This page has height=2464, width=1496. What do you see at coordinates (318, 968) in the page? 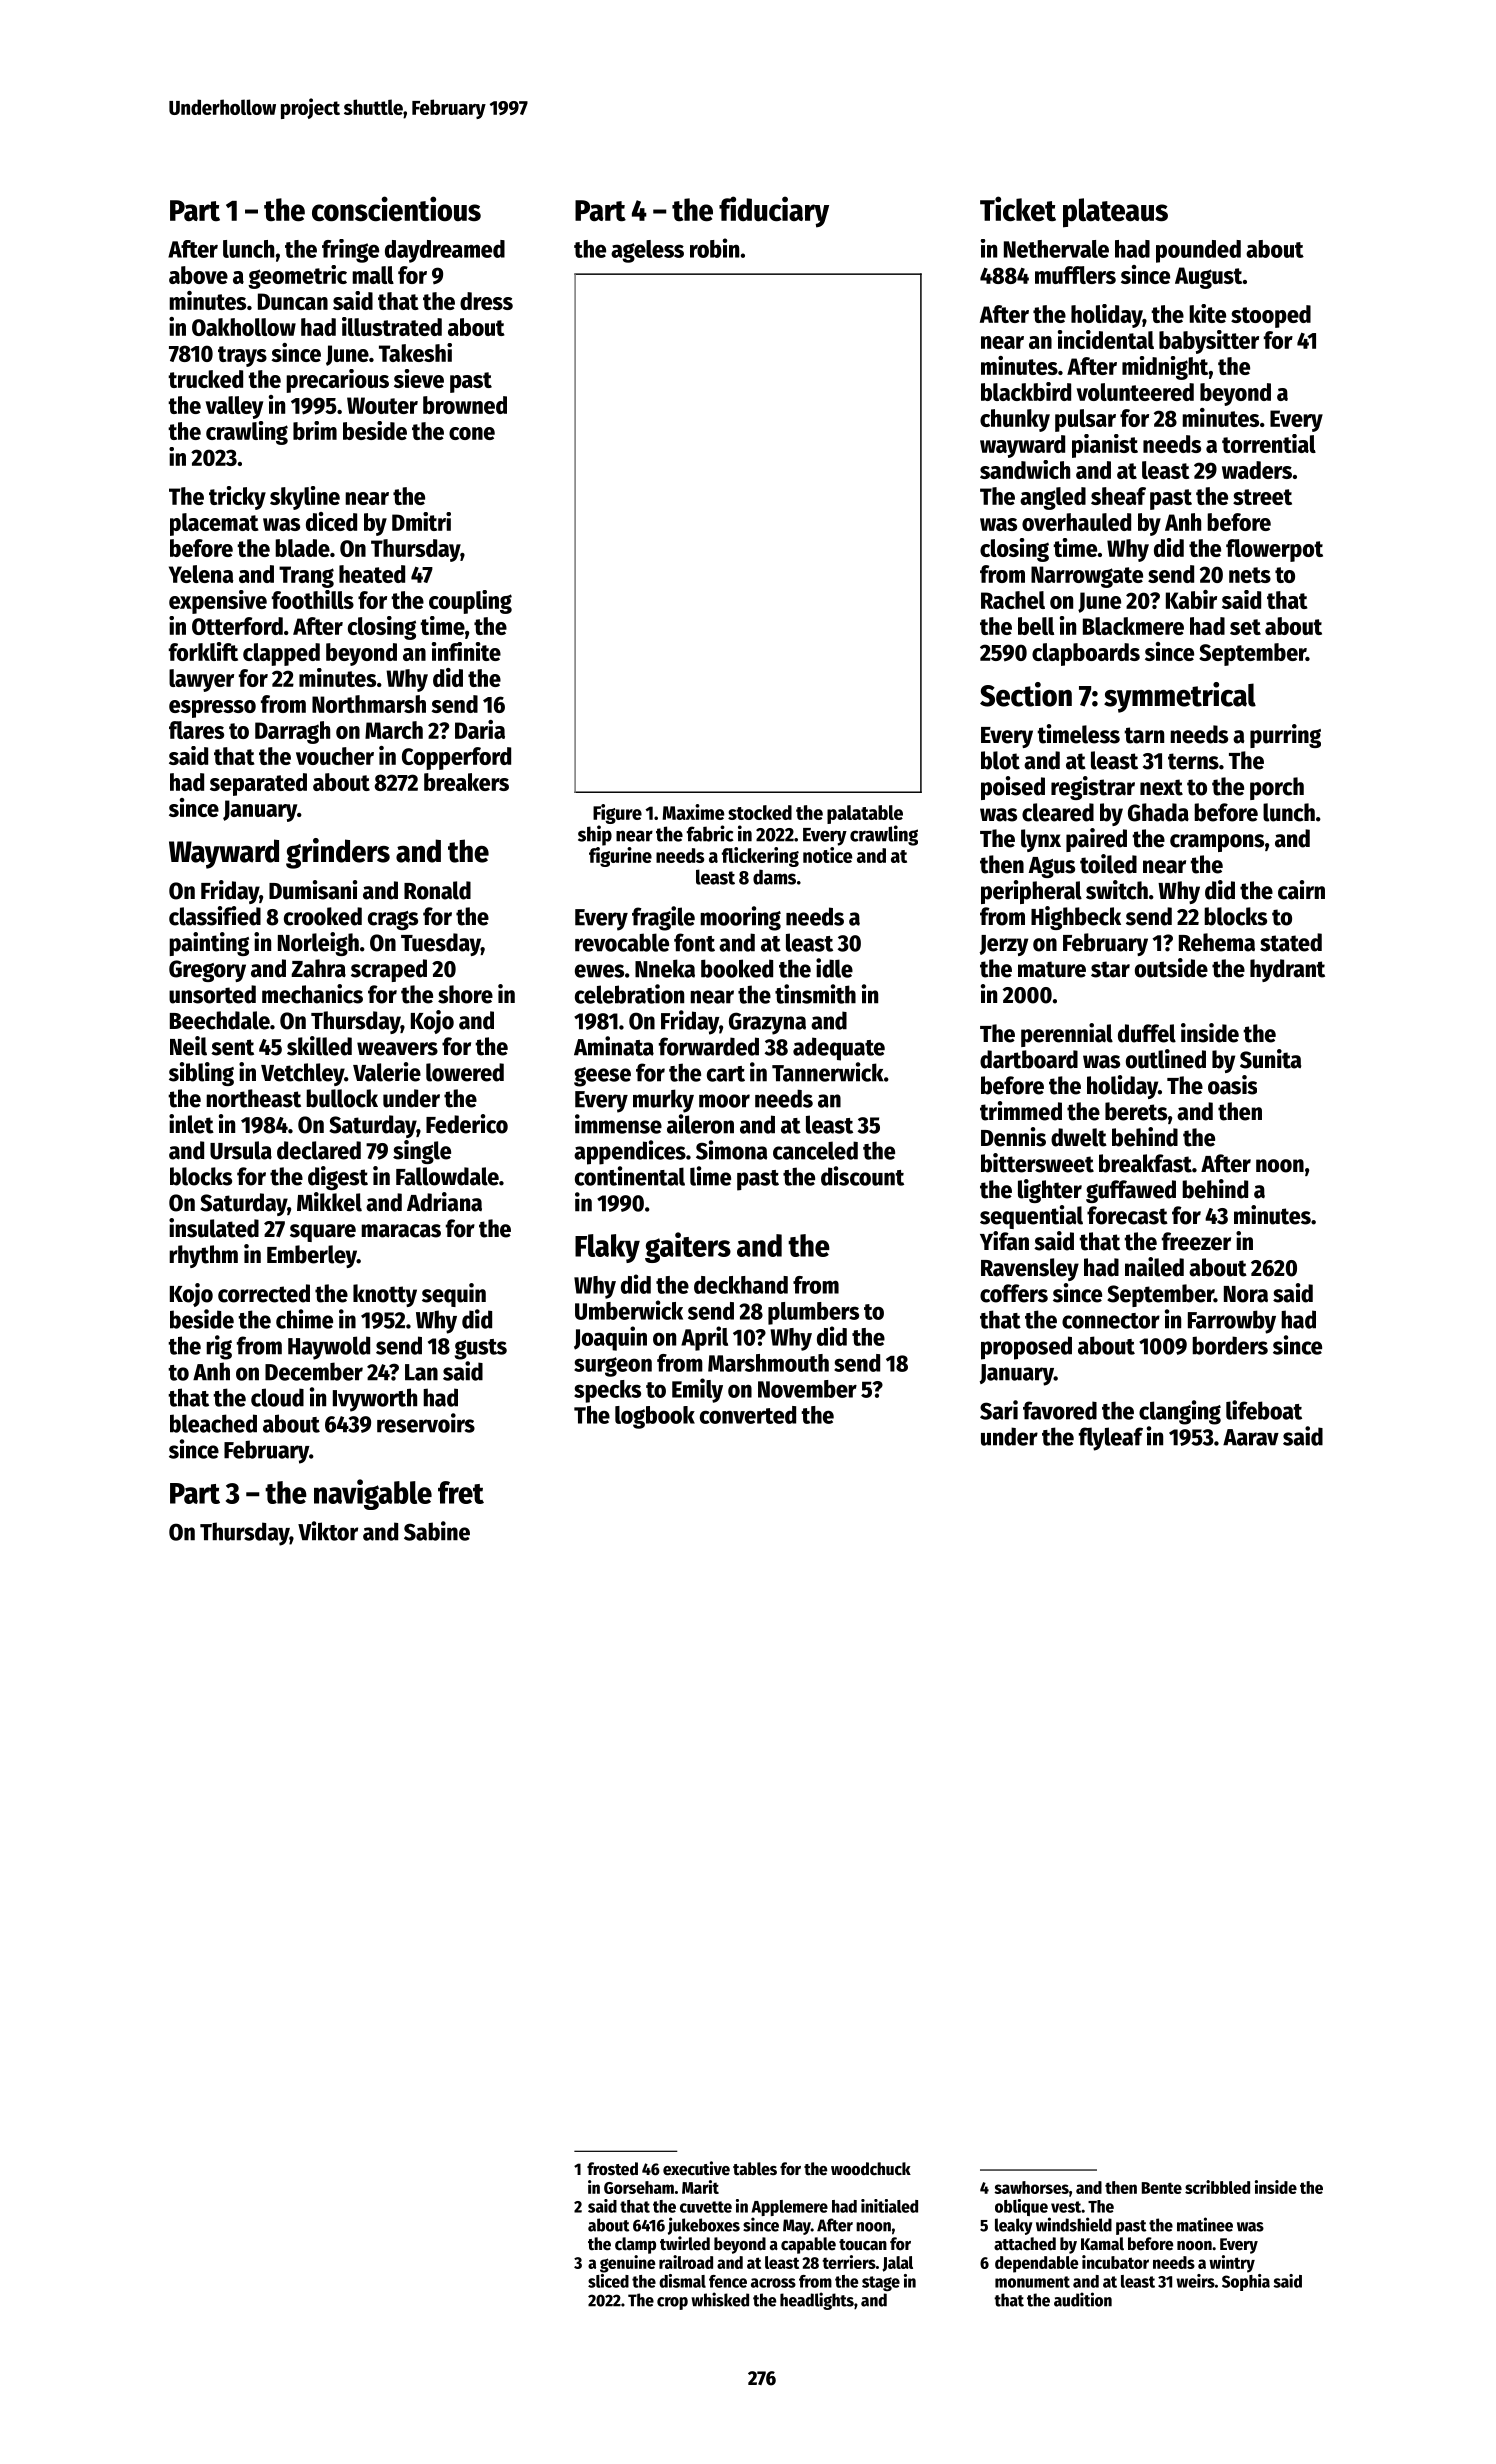
I see `Zahra` at bounding box center [318, 968].
